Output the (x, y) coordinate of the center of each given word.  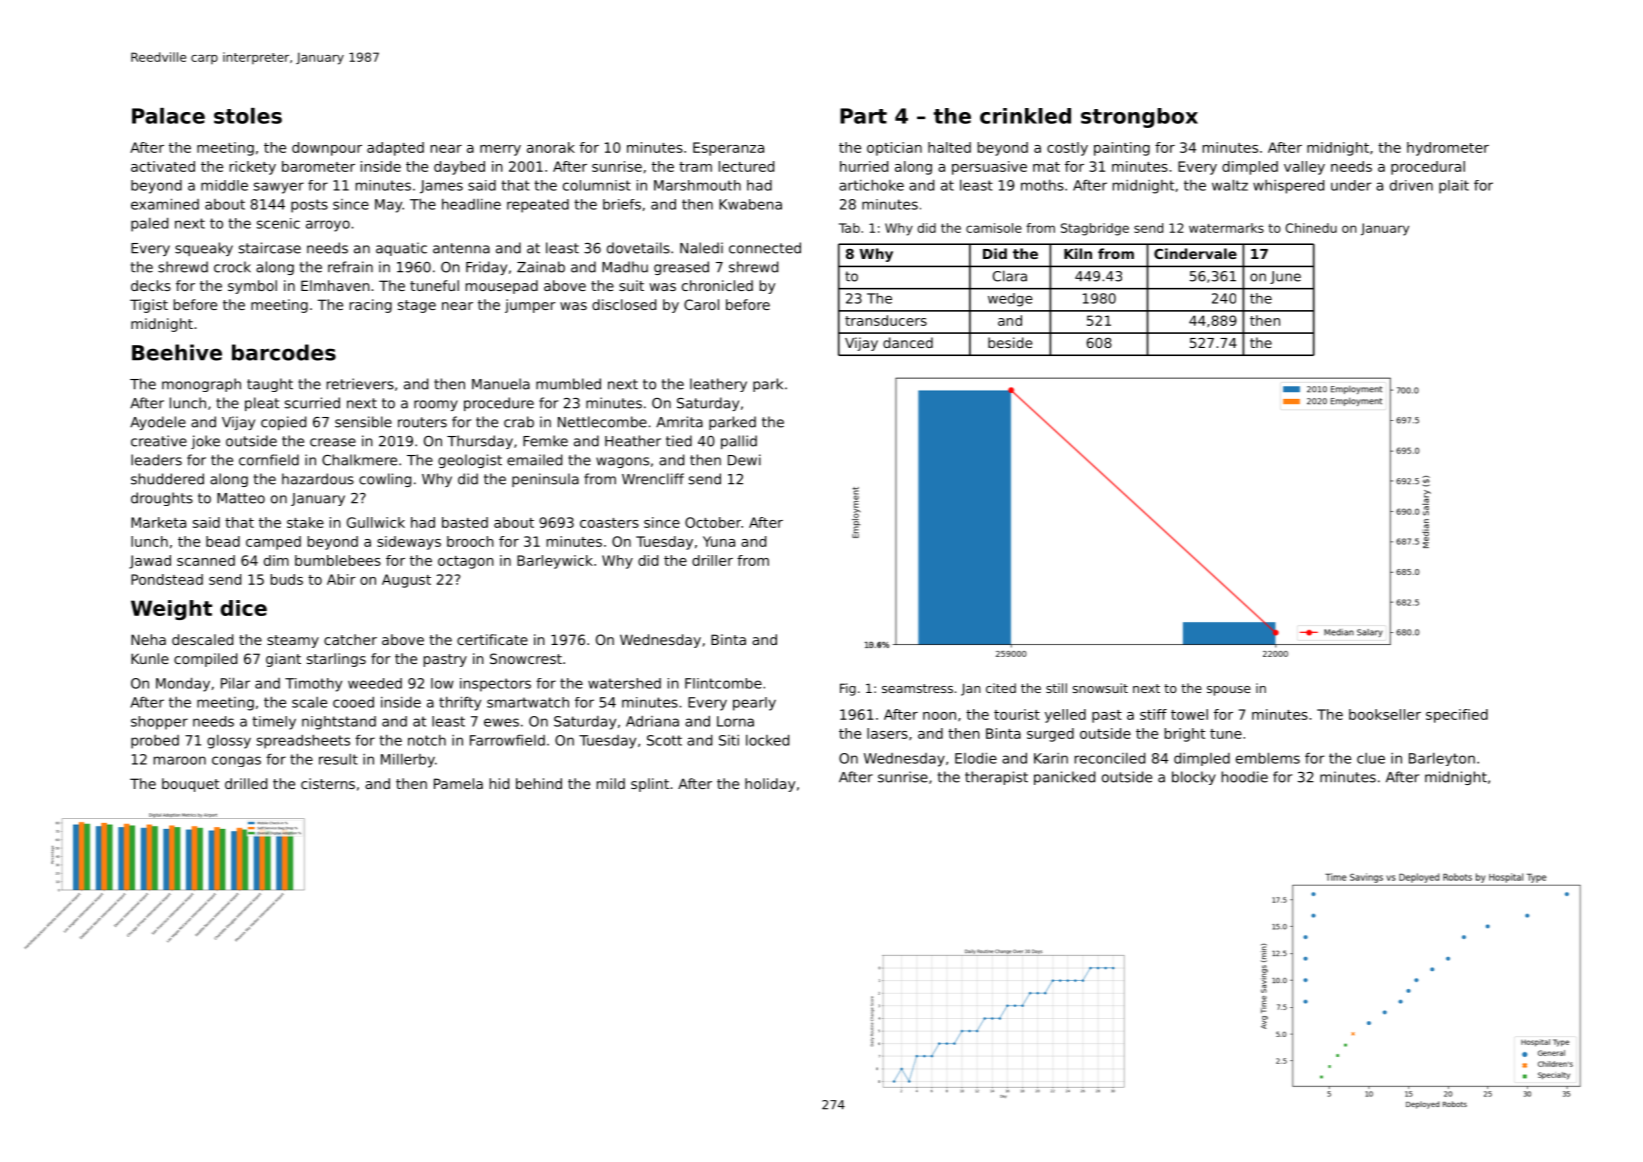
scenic (278, 223)
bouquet (190, 785)
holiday (770, 785)
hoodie (1245, 777)
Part (863, 116)
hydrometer (1448, 149)
